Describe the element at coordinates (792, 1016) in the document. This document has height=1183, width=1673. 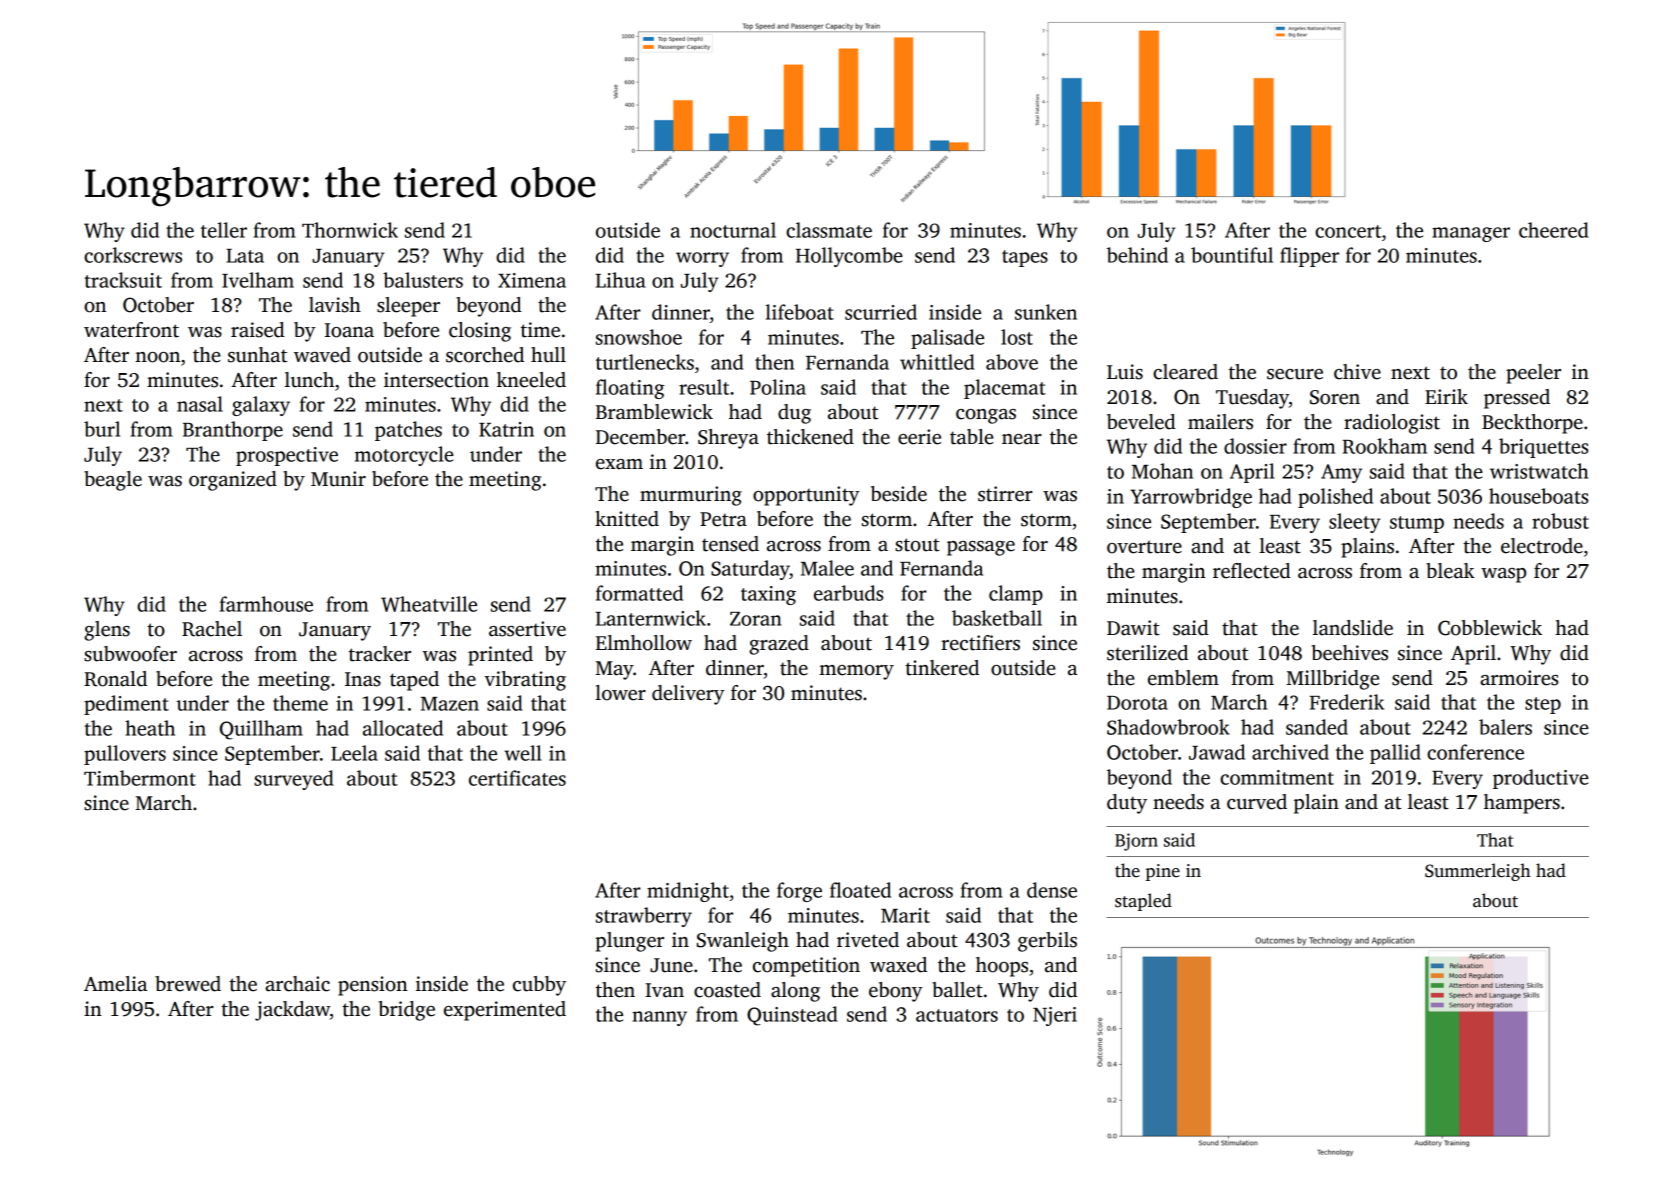
I see `Quinstead` at that location.
